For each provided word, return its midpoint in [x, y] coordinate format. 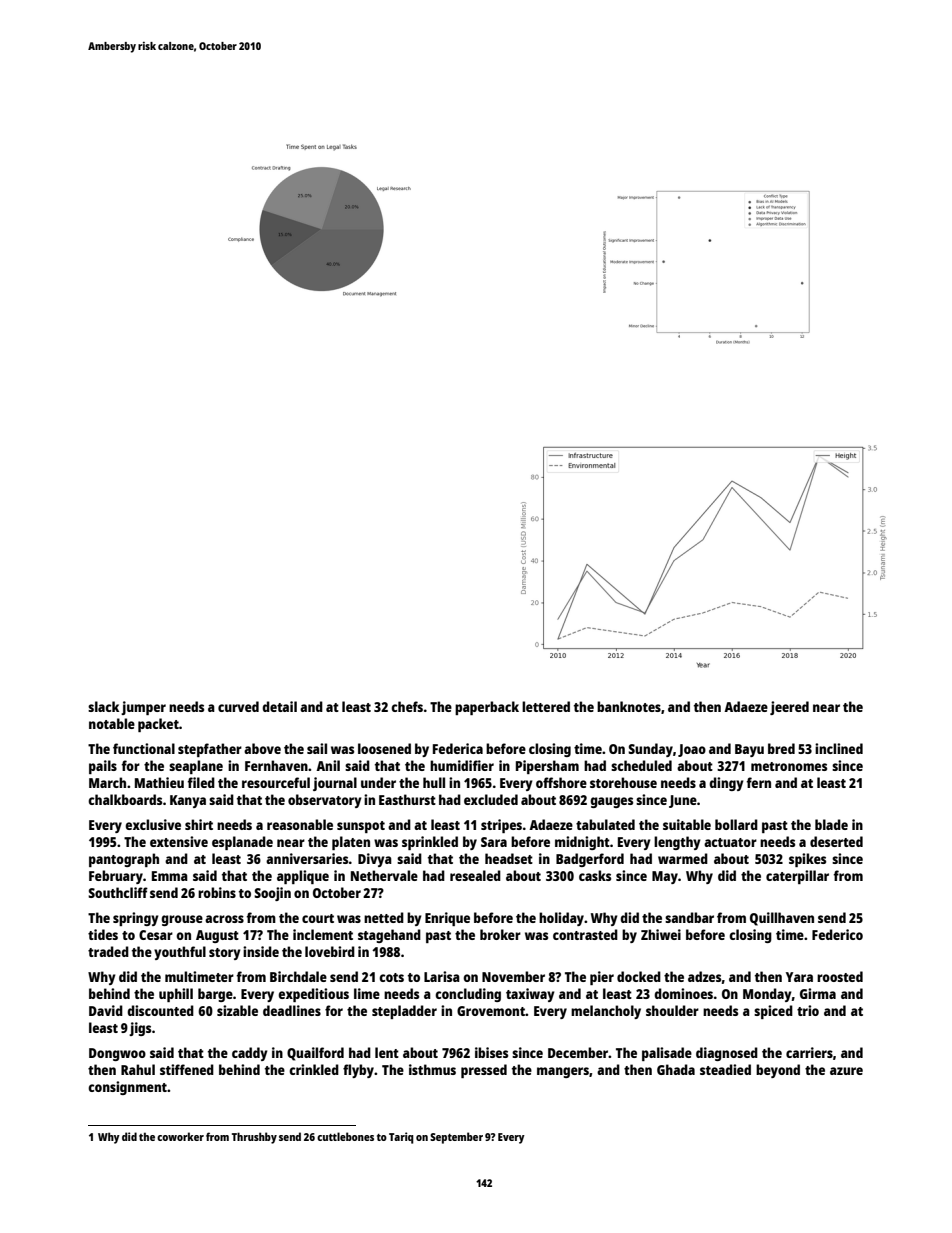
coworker [180, 1136]
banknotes [629, 706]
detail [279, 706]
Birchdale [298, 976]
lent [387, 1052]
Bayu [749, 750]
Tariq [401, 1138]
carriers [809, 1052]
